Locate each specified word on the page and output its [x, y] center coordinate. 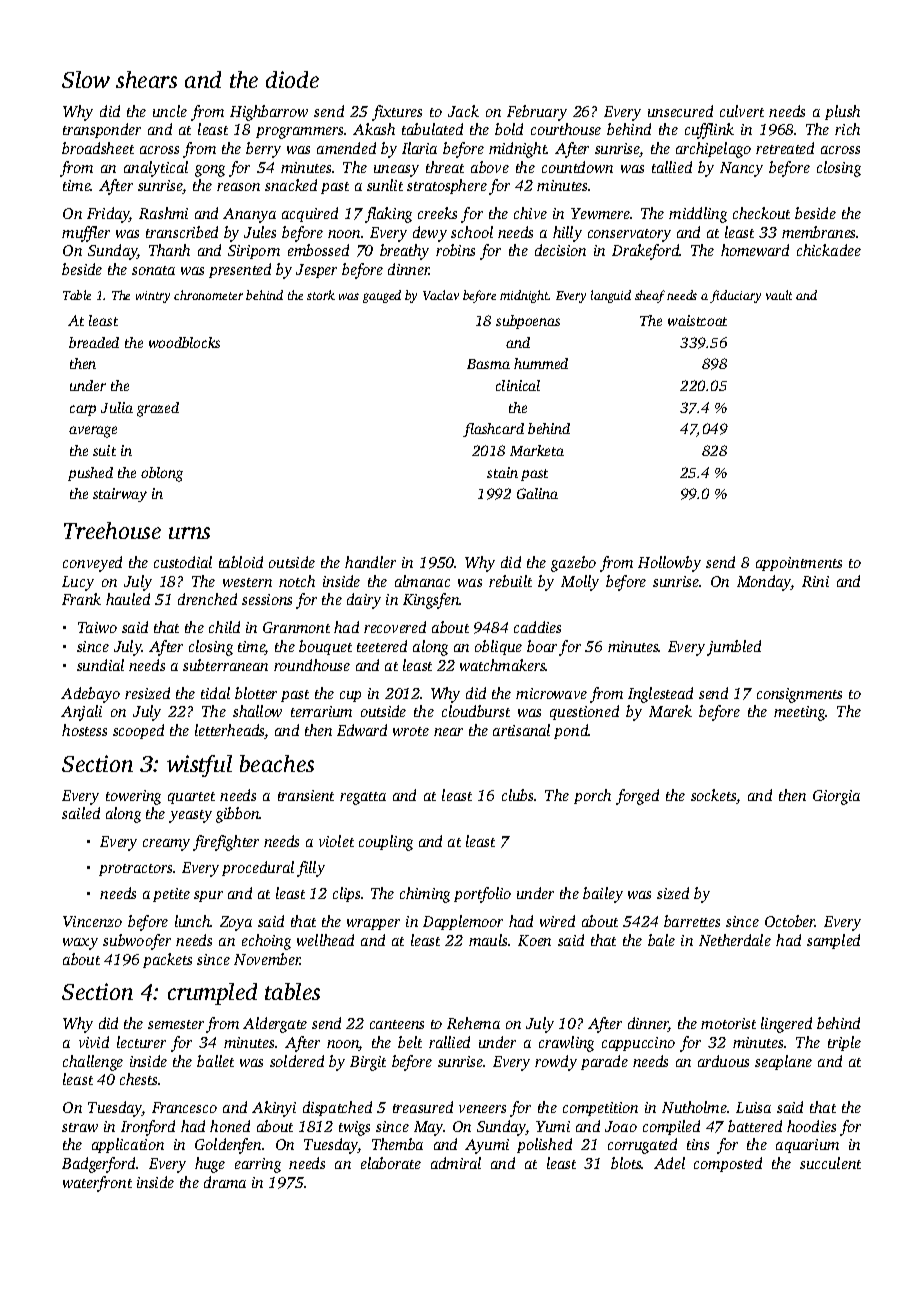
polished [544, 1145]
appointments [799, 564]
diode [292, 79]
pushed [90, 474]
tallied [672, 167]
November [267, 959]
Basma [488, 364]
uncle [170, 111]
